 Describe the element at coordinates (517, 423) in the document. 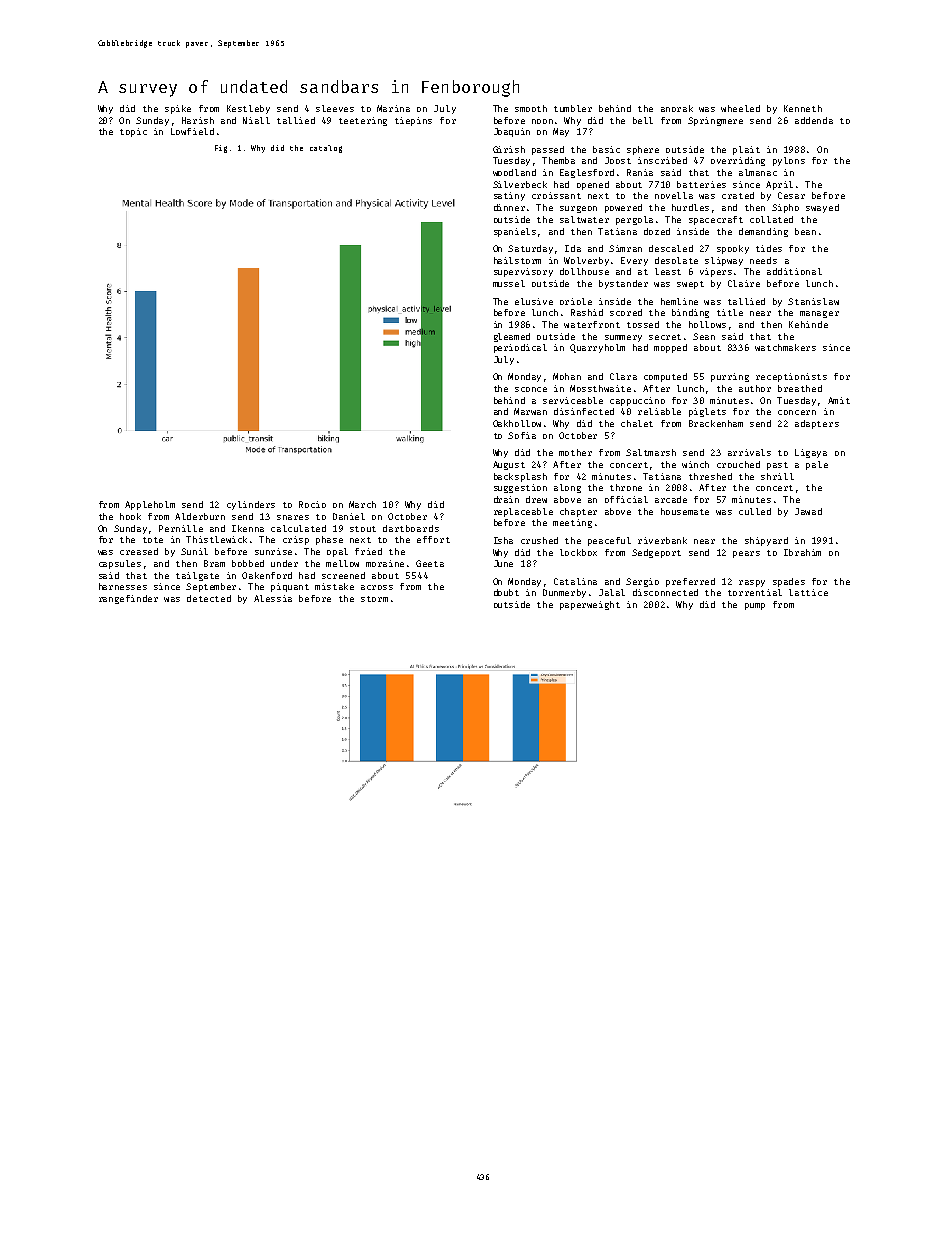

I see `Oakhollow` at that location.
